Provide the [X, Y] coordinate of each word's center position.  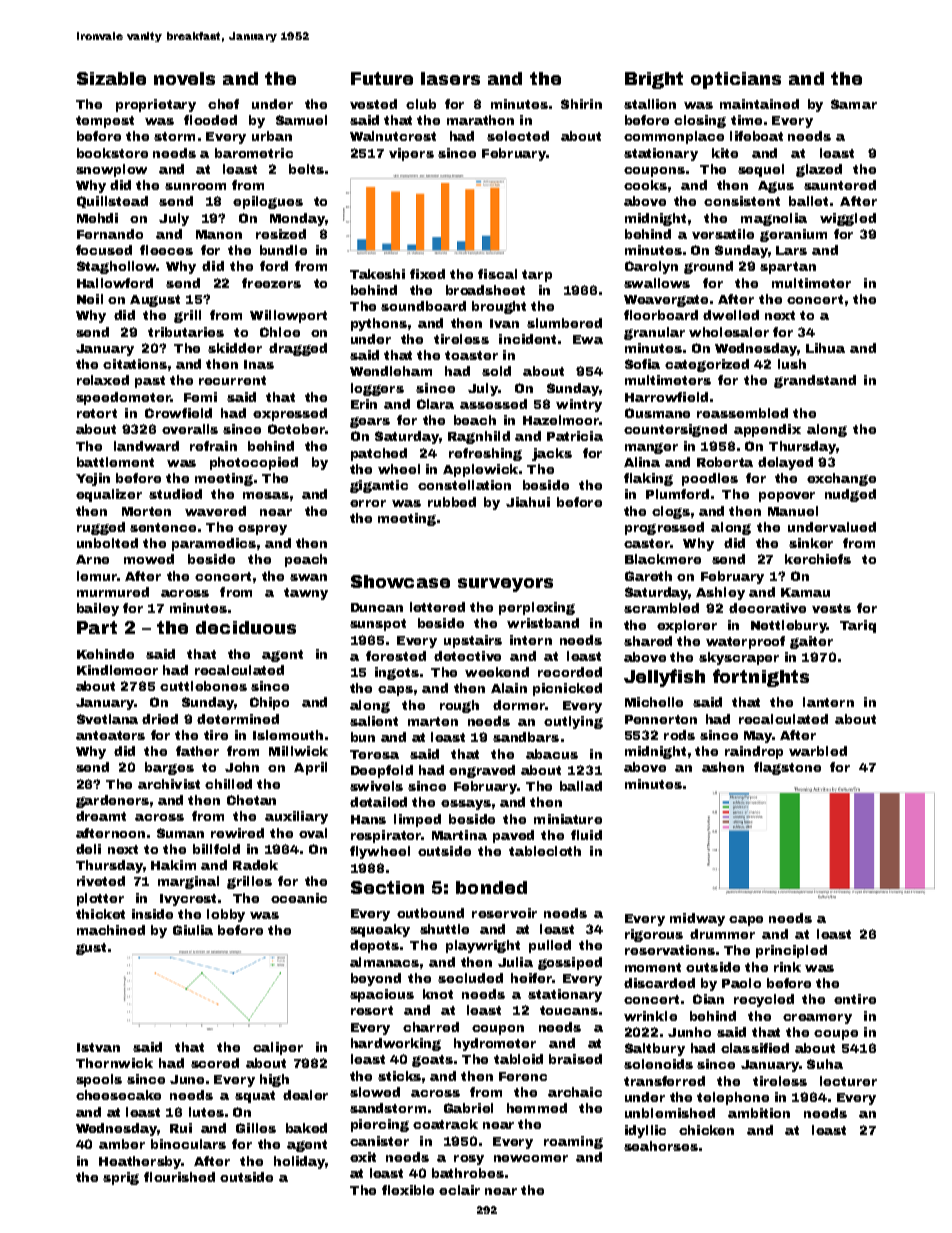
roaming [573, 1142]
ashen [723, 767]
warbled [818, 751]
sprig [121, 1178]
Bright [654, 80]
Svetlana [107, 719]
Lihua [825, 348]
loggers [377, 389]
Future [382, 78]
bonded [491, 887]
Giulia [193, 930]
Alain [509, 688]
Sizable [111, 78]
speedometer [123, 398]
